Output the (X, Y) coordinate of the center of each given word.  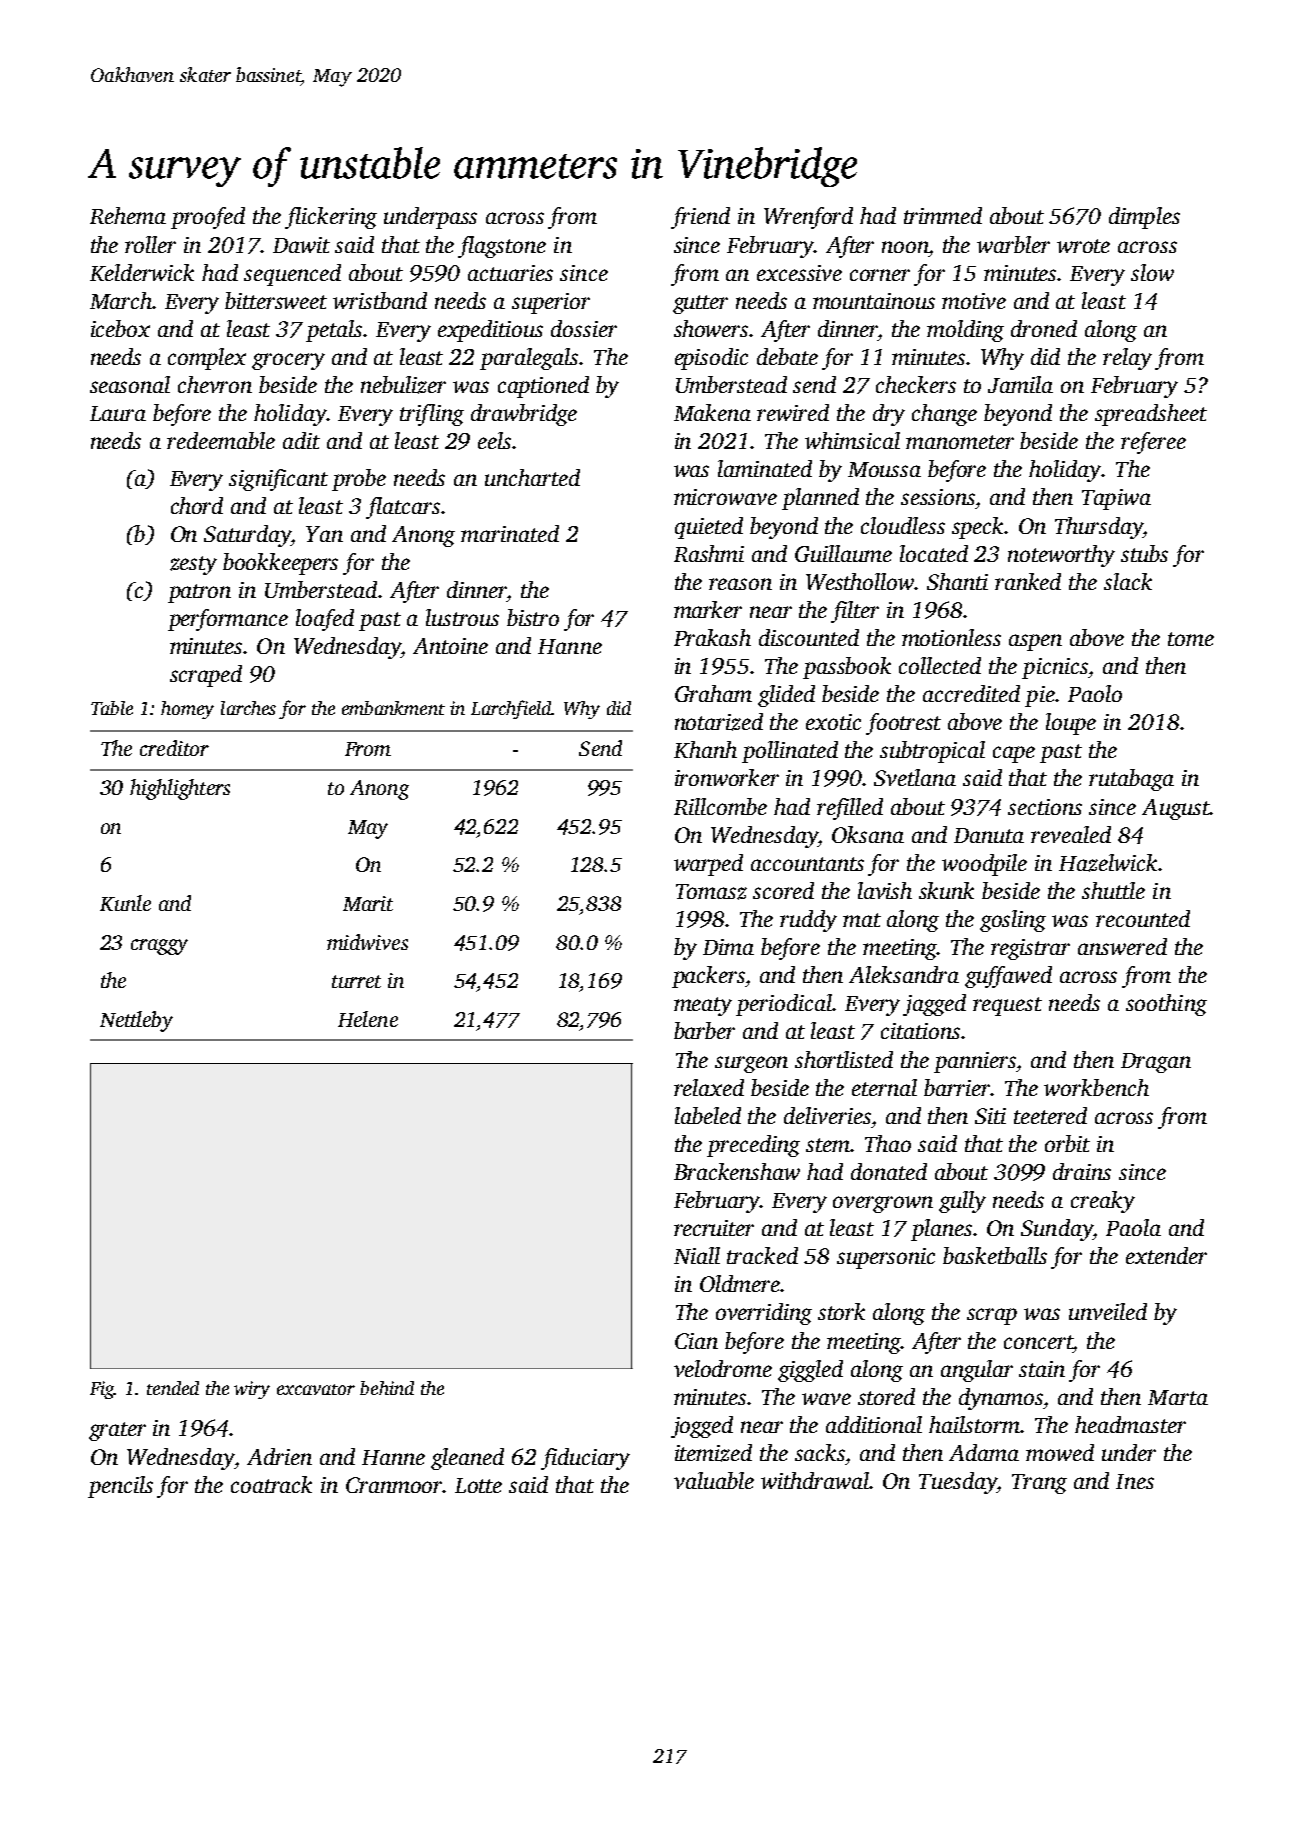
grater (117, 1431)
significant (278, 480)
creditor (174, 748)
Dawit (301, 245)
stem (828, 1145)
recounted (1143, 918)
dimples (1144, 218)
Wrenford (808, 218)
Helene (368, 1019)
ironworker (727, 777)
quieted (709, 528)
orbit (1067, 1143)
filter (855, 612)
